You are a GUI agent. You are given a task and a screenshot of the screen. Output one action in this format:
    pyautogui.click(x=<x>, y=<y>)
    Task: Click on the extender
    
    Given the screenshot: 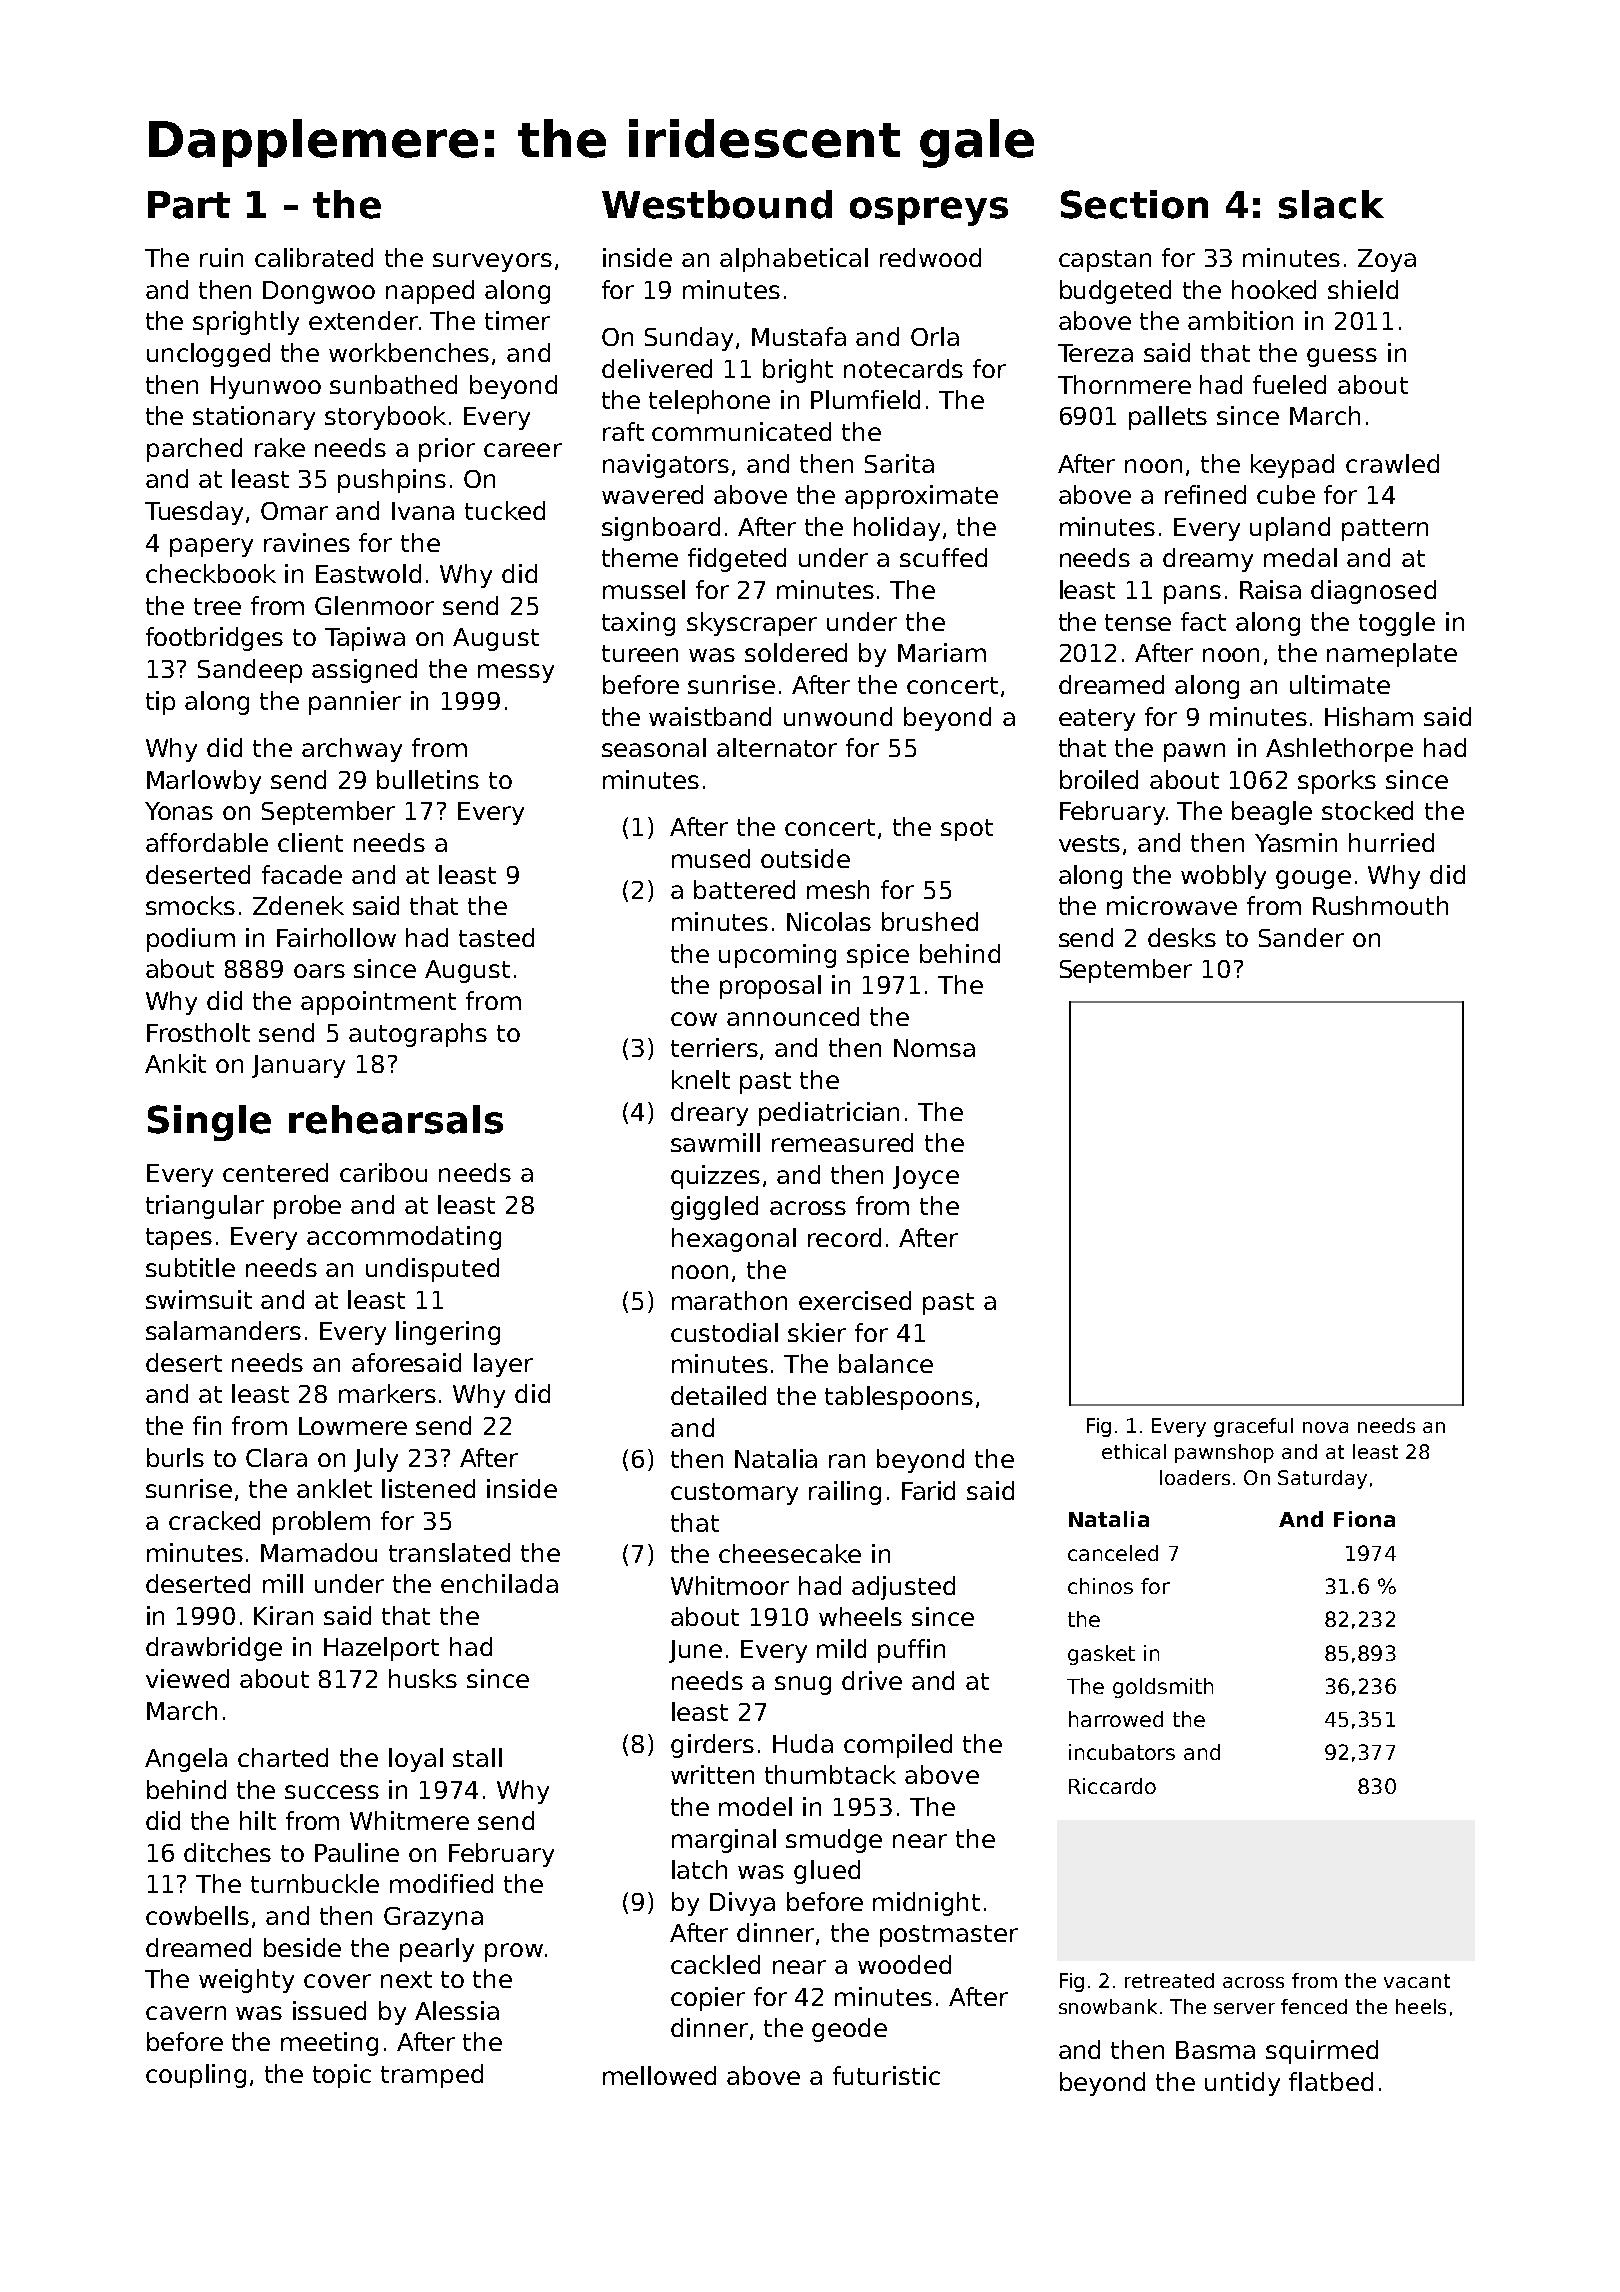 What is the action you would take?
    pyautogui.click(x=363, y=320)
